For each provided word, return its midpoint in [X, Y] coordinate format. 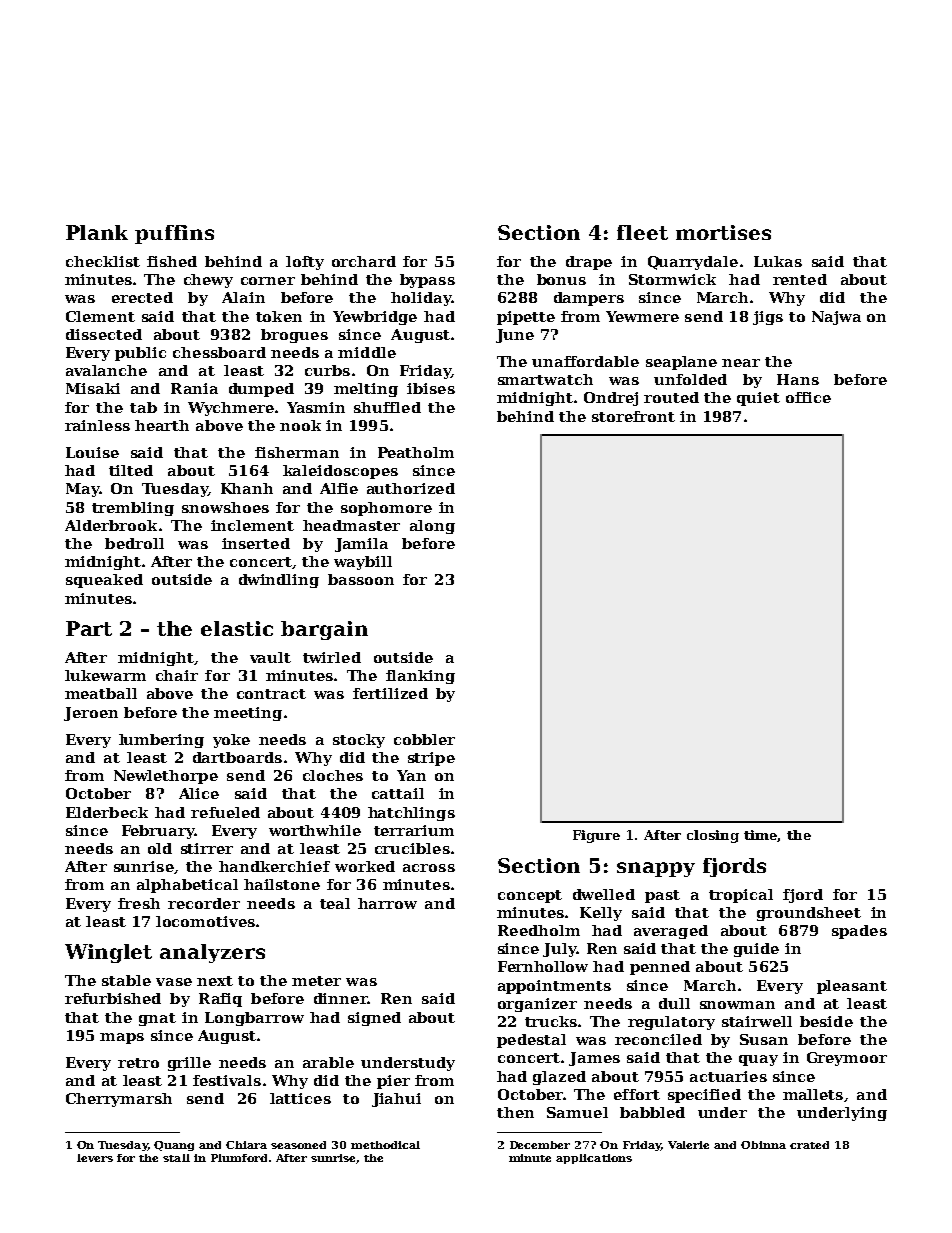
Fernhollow [543, 966]
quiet [758, 399]
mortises [723, 232]
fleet [642, 232]
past [662, 896]
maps [122, 1038]
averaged [671, 932]
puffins [174, 234]
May [82, 490]
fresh [139, 903]
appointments [554, 987]
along [432, 527]
